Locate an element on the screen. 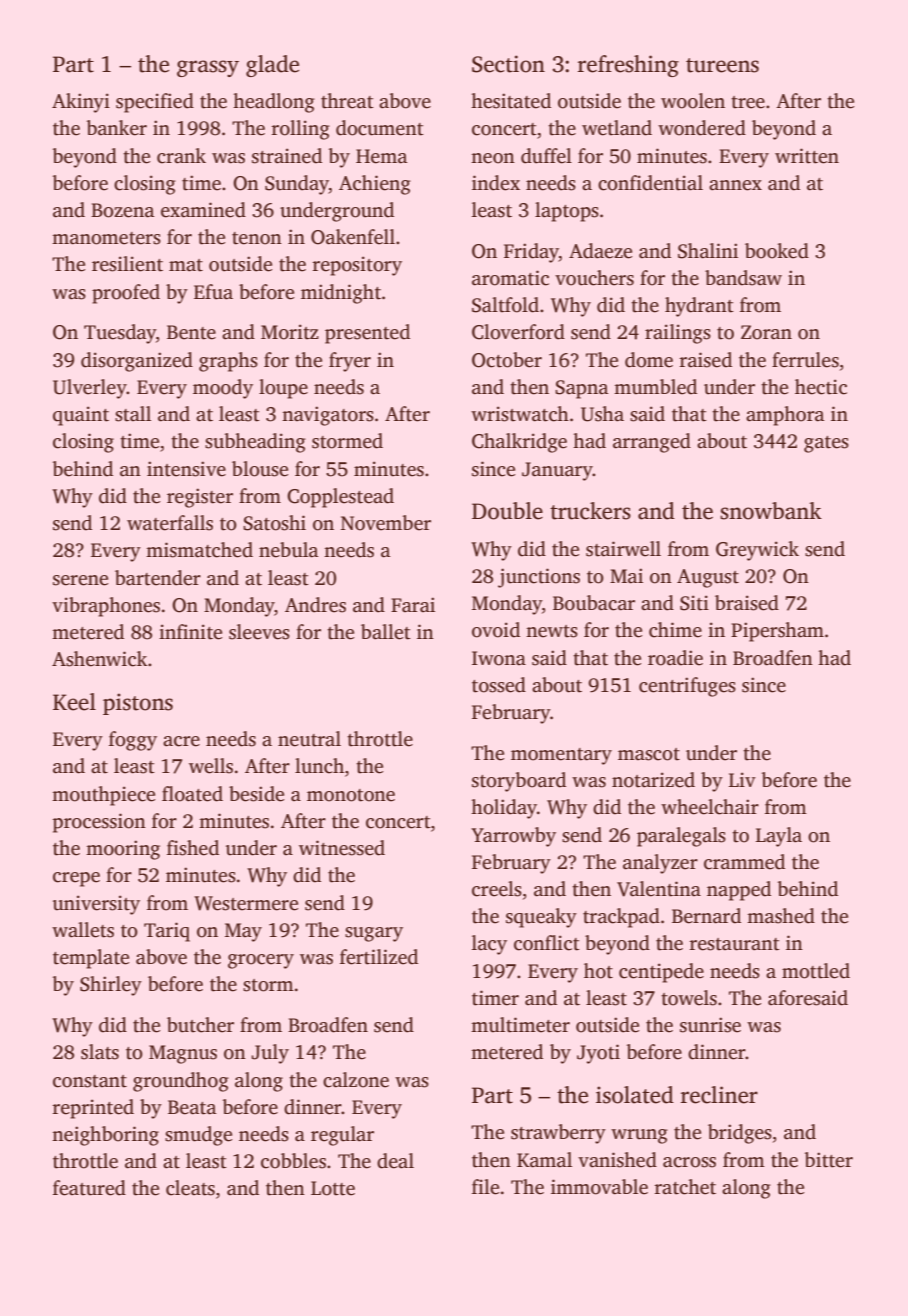 This screenshot has width=908, height=1316. monotone is located at coordinates (351, 795).
